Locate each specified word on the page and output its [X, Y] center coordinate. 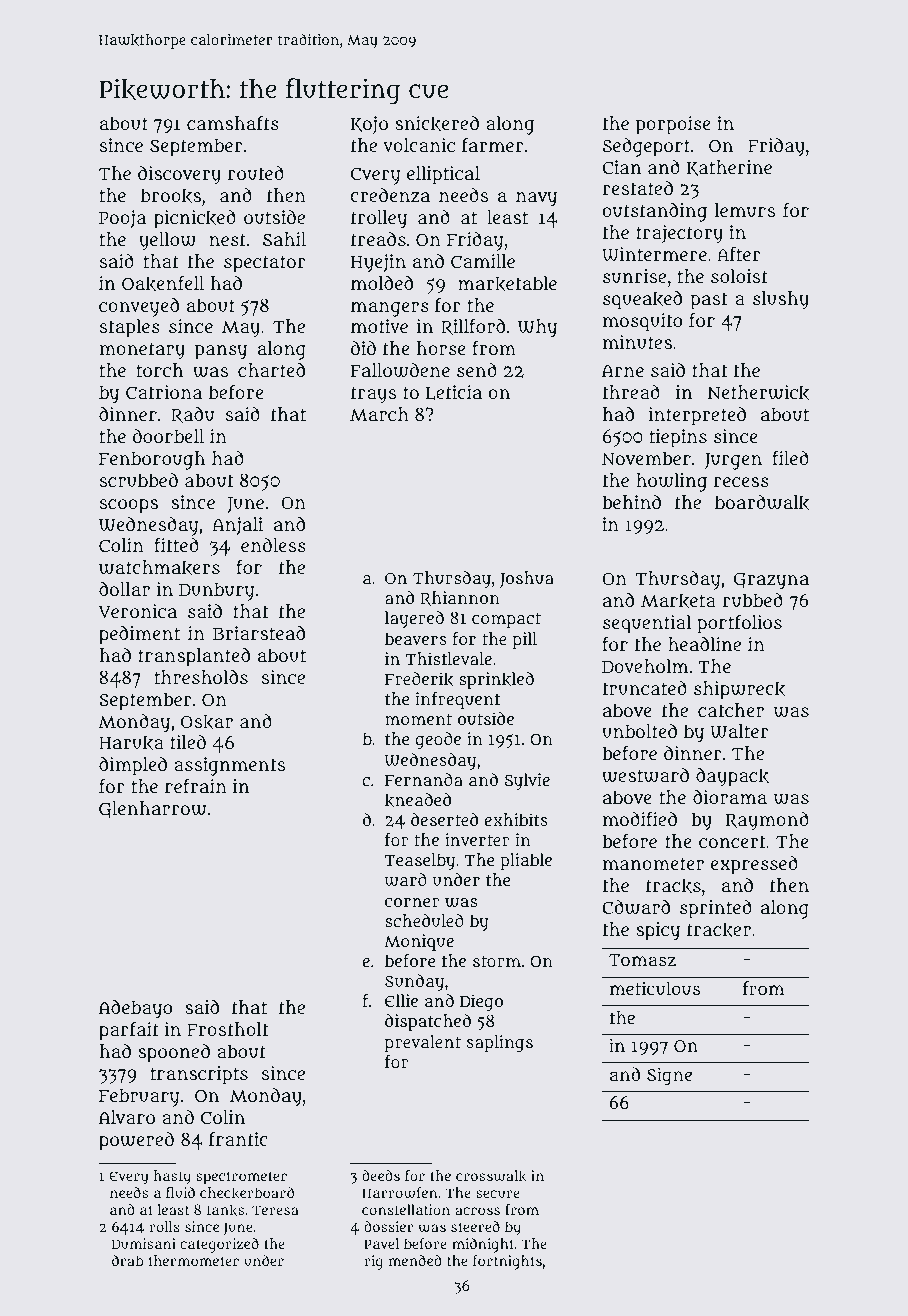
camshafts [233, 122]
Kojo [369, 125]
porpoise [673, 125]
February [139, 1097]
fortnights [507, 1262]
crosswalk [491, 1176]
